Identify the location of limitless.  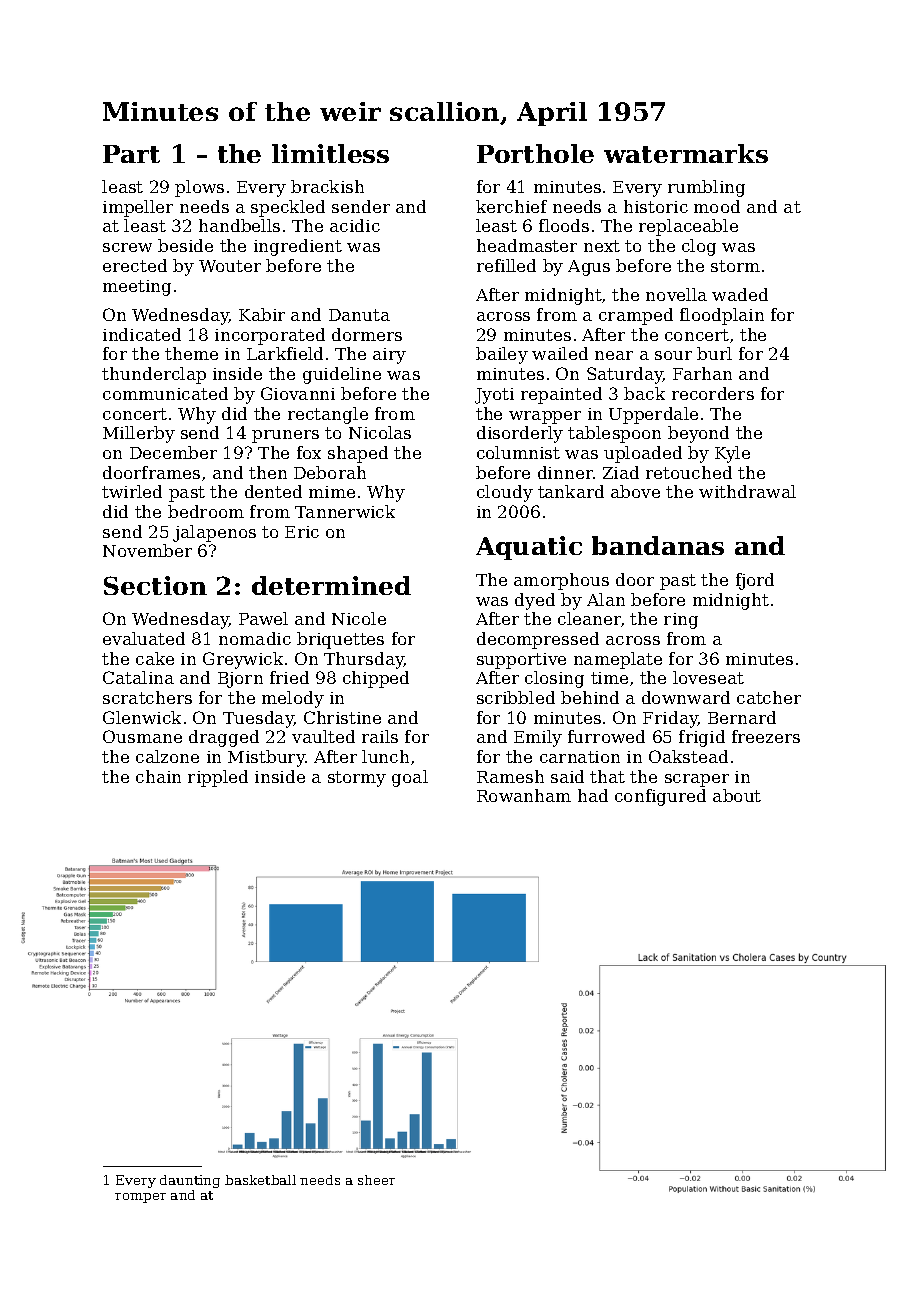
(330, 153).
